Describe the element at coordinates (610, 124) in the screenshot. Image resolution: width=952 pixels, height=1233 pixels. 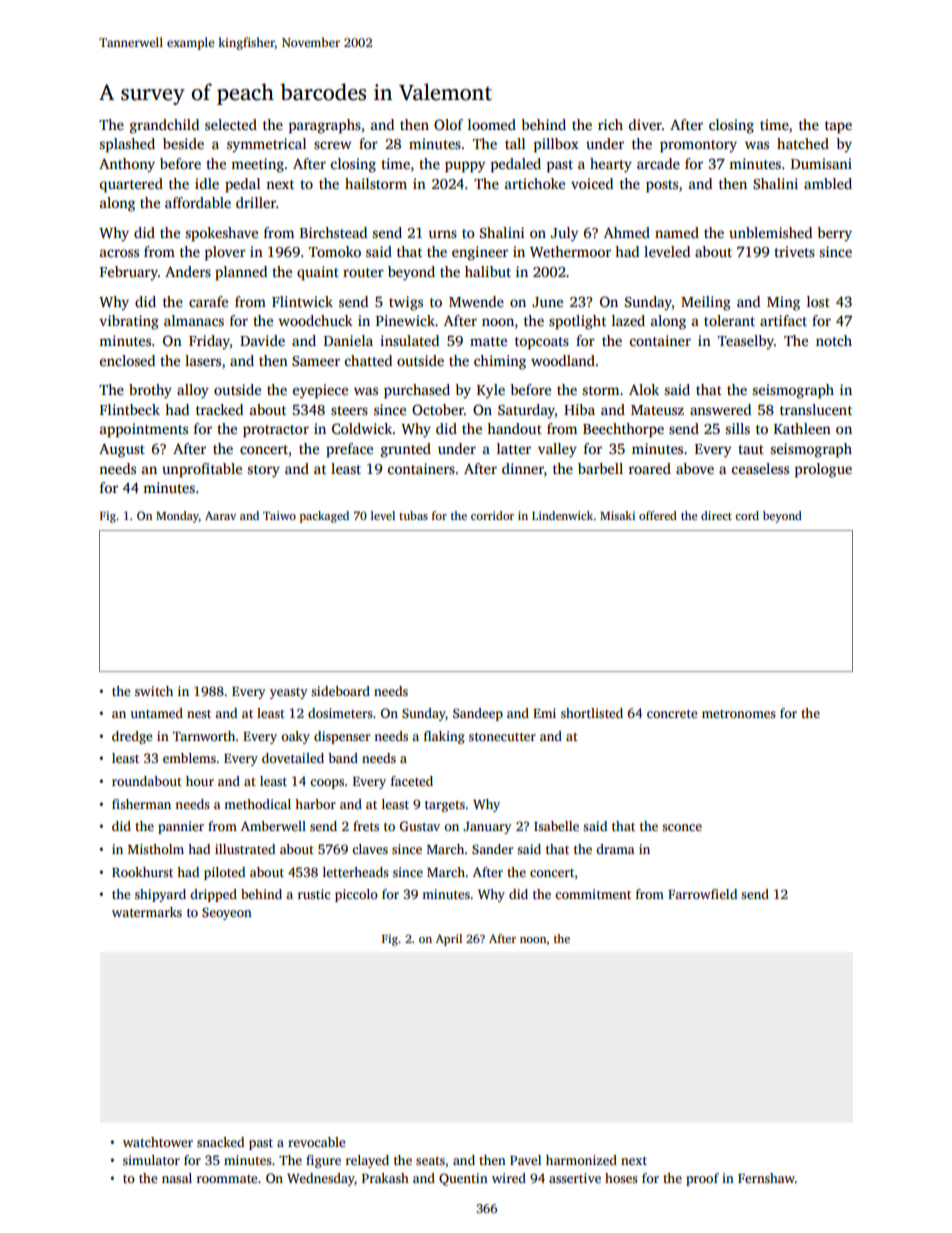
I see `rich` at that location.
